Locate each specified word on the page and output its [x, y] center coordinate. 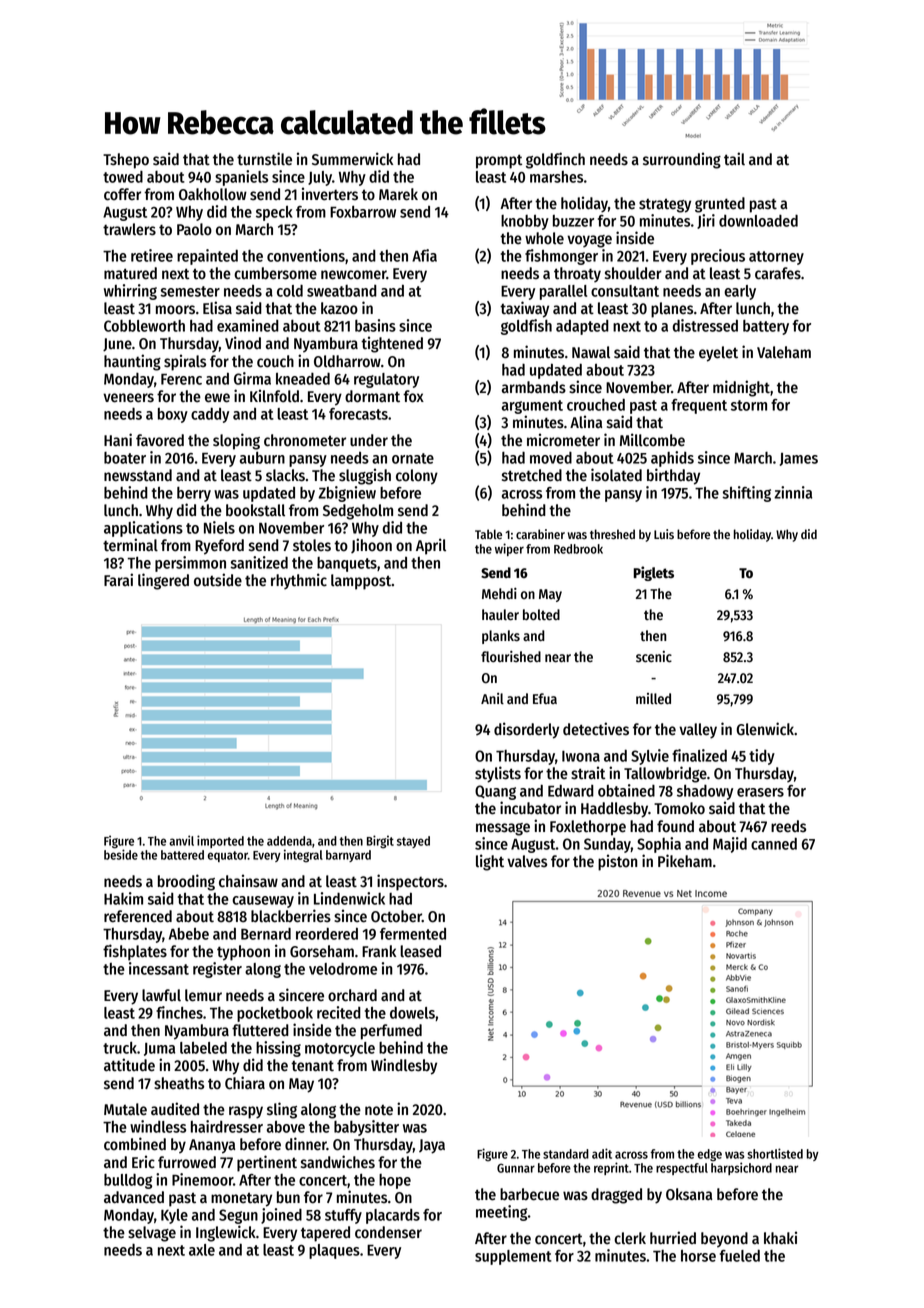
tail [734, 159]
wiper [509, 549]
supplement [513, 1257]
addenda [289, 841]
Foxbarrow [363, 211]
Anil [492, 699]
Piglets [653, 573]
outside [218, 580]
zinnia [793, 492]
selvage [152, 1234]
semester [190, 291]
